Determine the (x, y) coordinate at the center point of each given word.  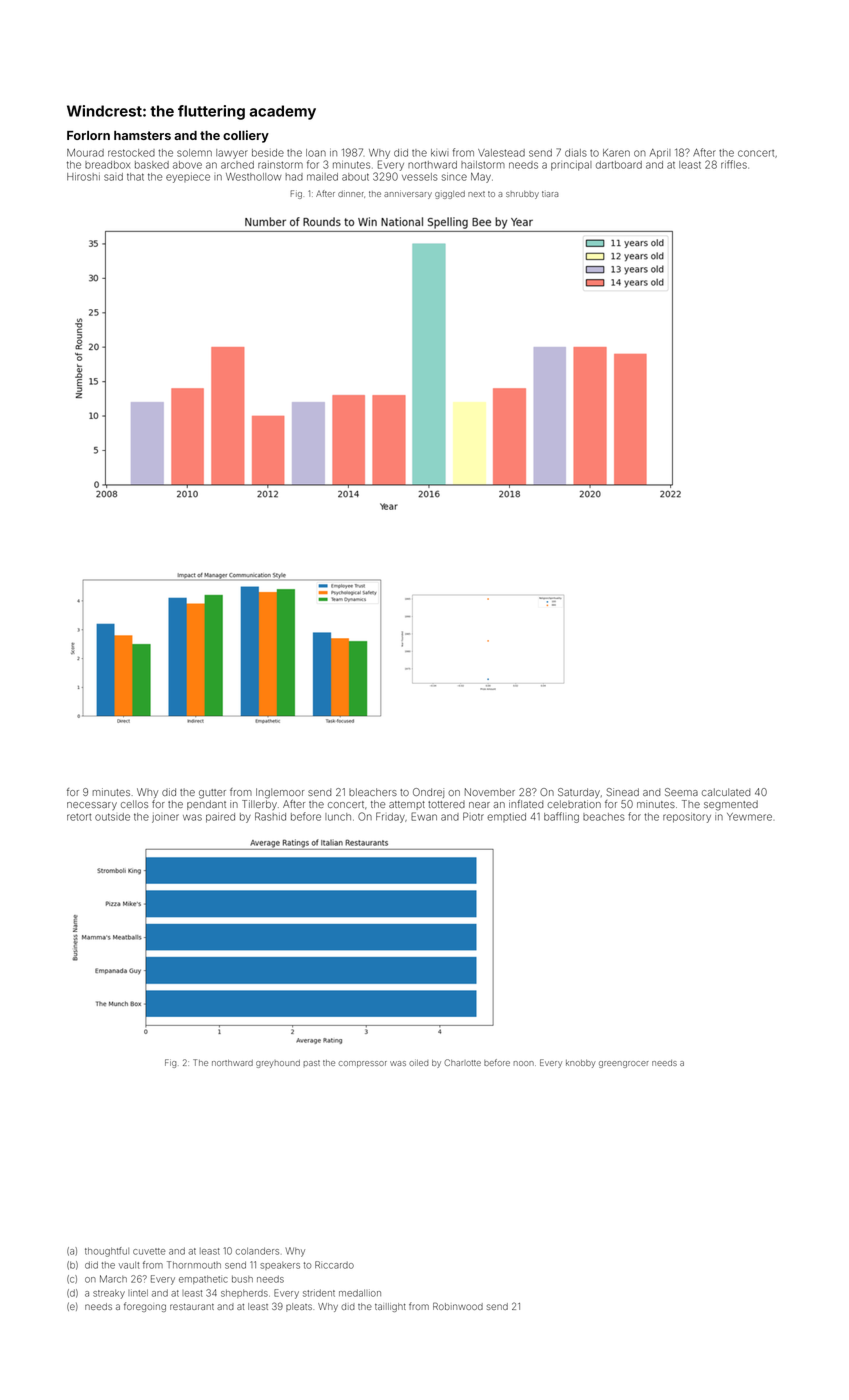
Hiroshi (83, 177)
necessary (92, 806)
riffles (734, 164)
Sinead (622, 792)
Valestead (501, 153)
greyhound (278, 1064)
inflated (526, 804)
